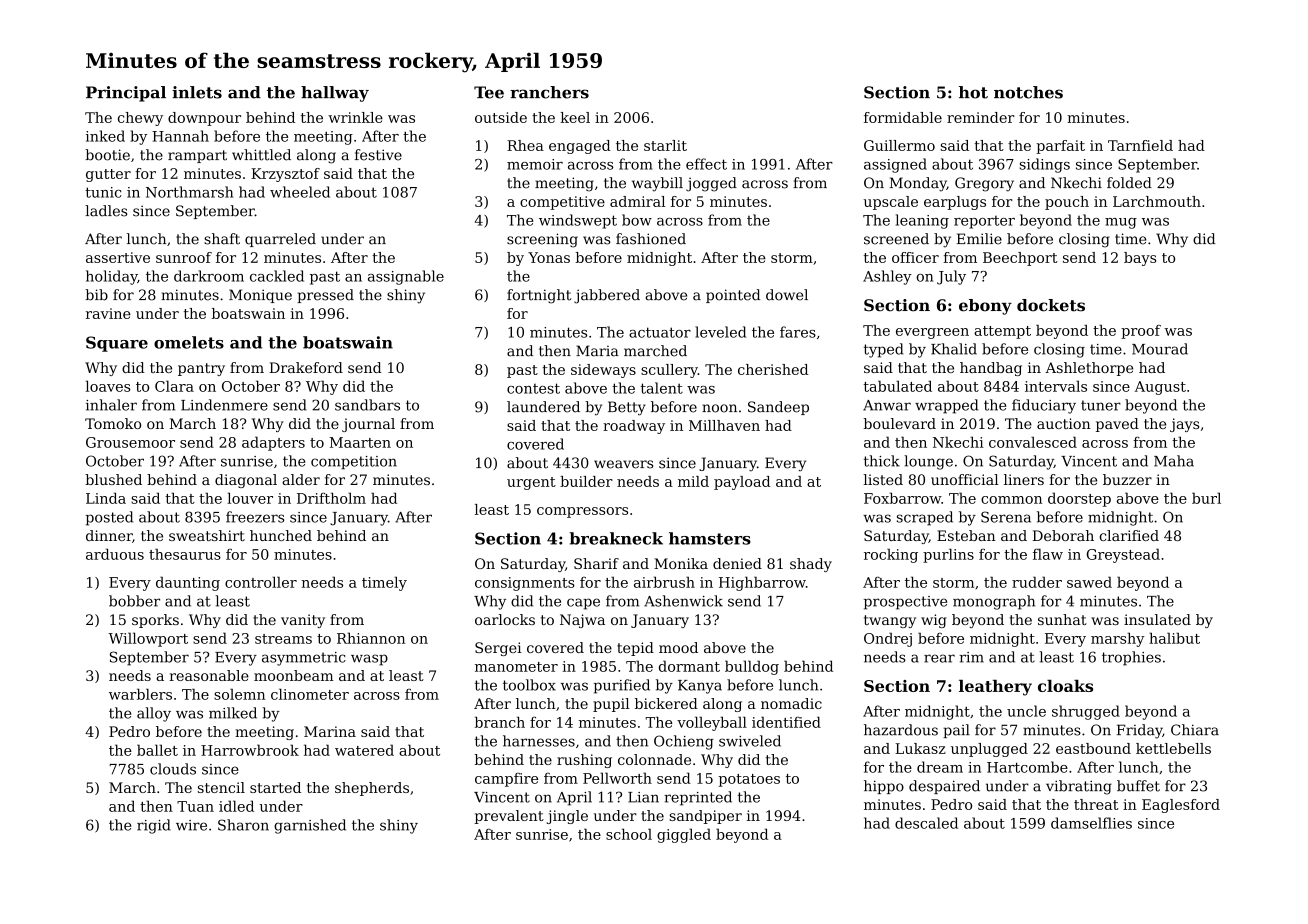  I want to click on halibut, so click(1174, 638).
